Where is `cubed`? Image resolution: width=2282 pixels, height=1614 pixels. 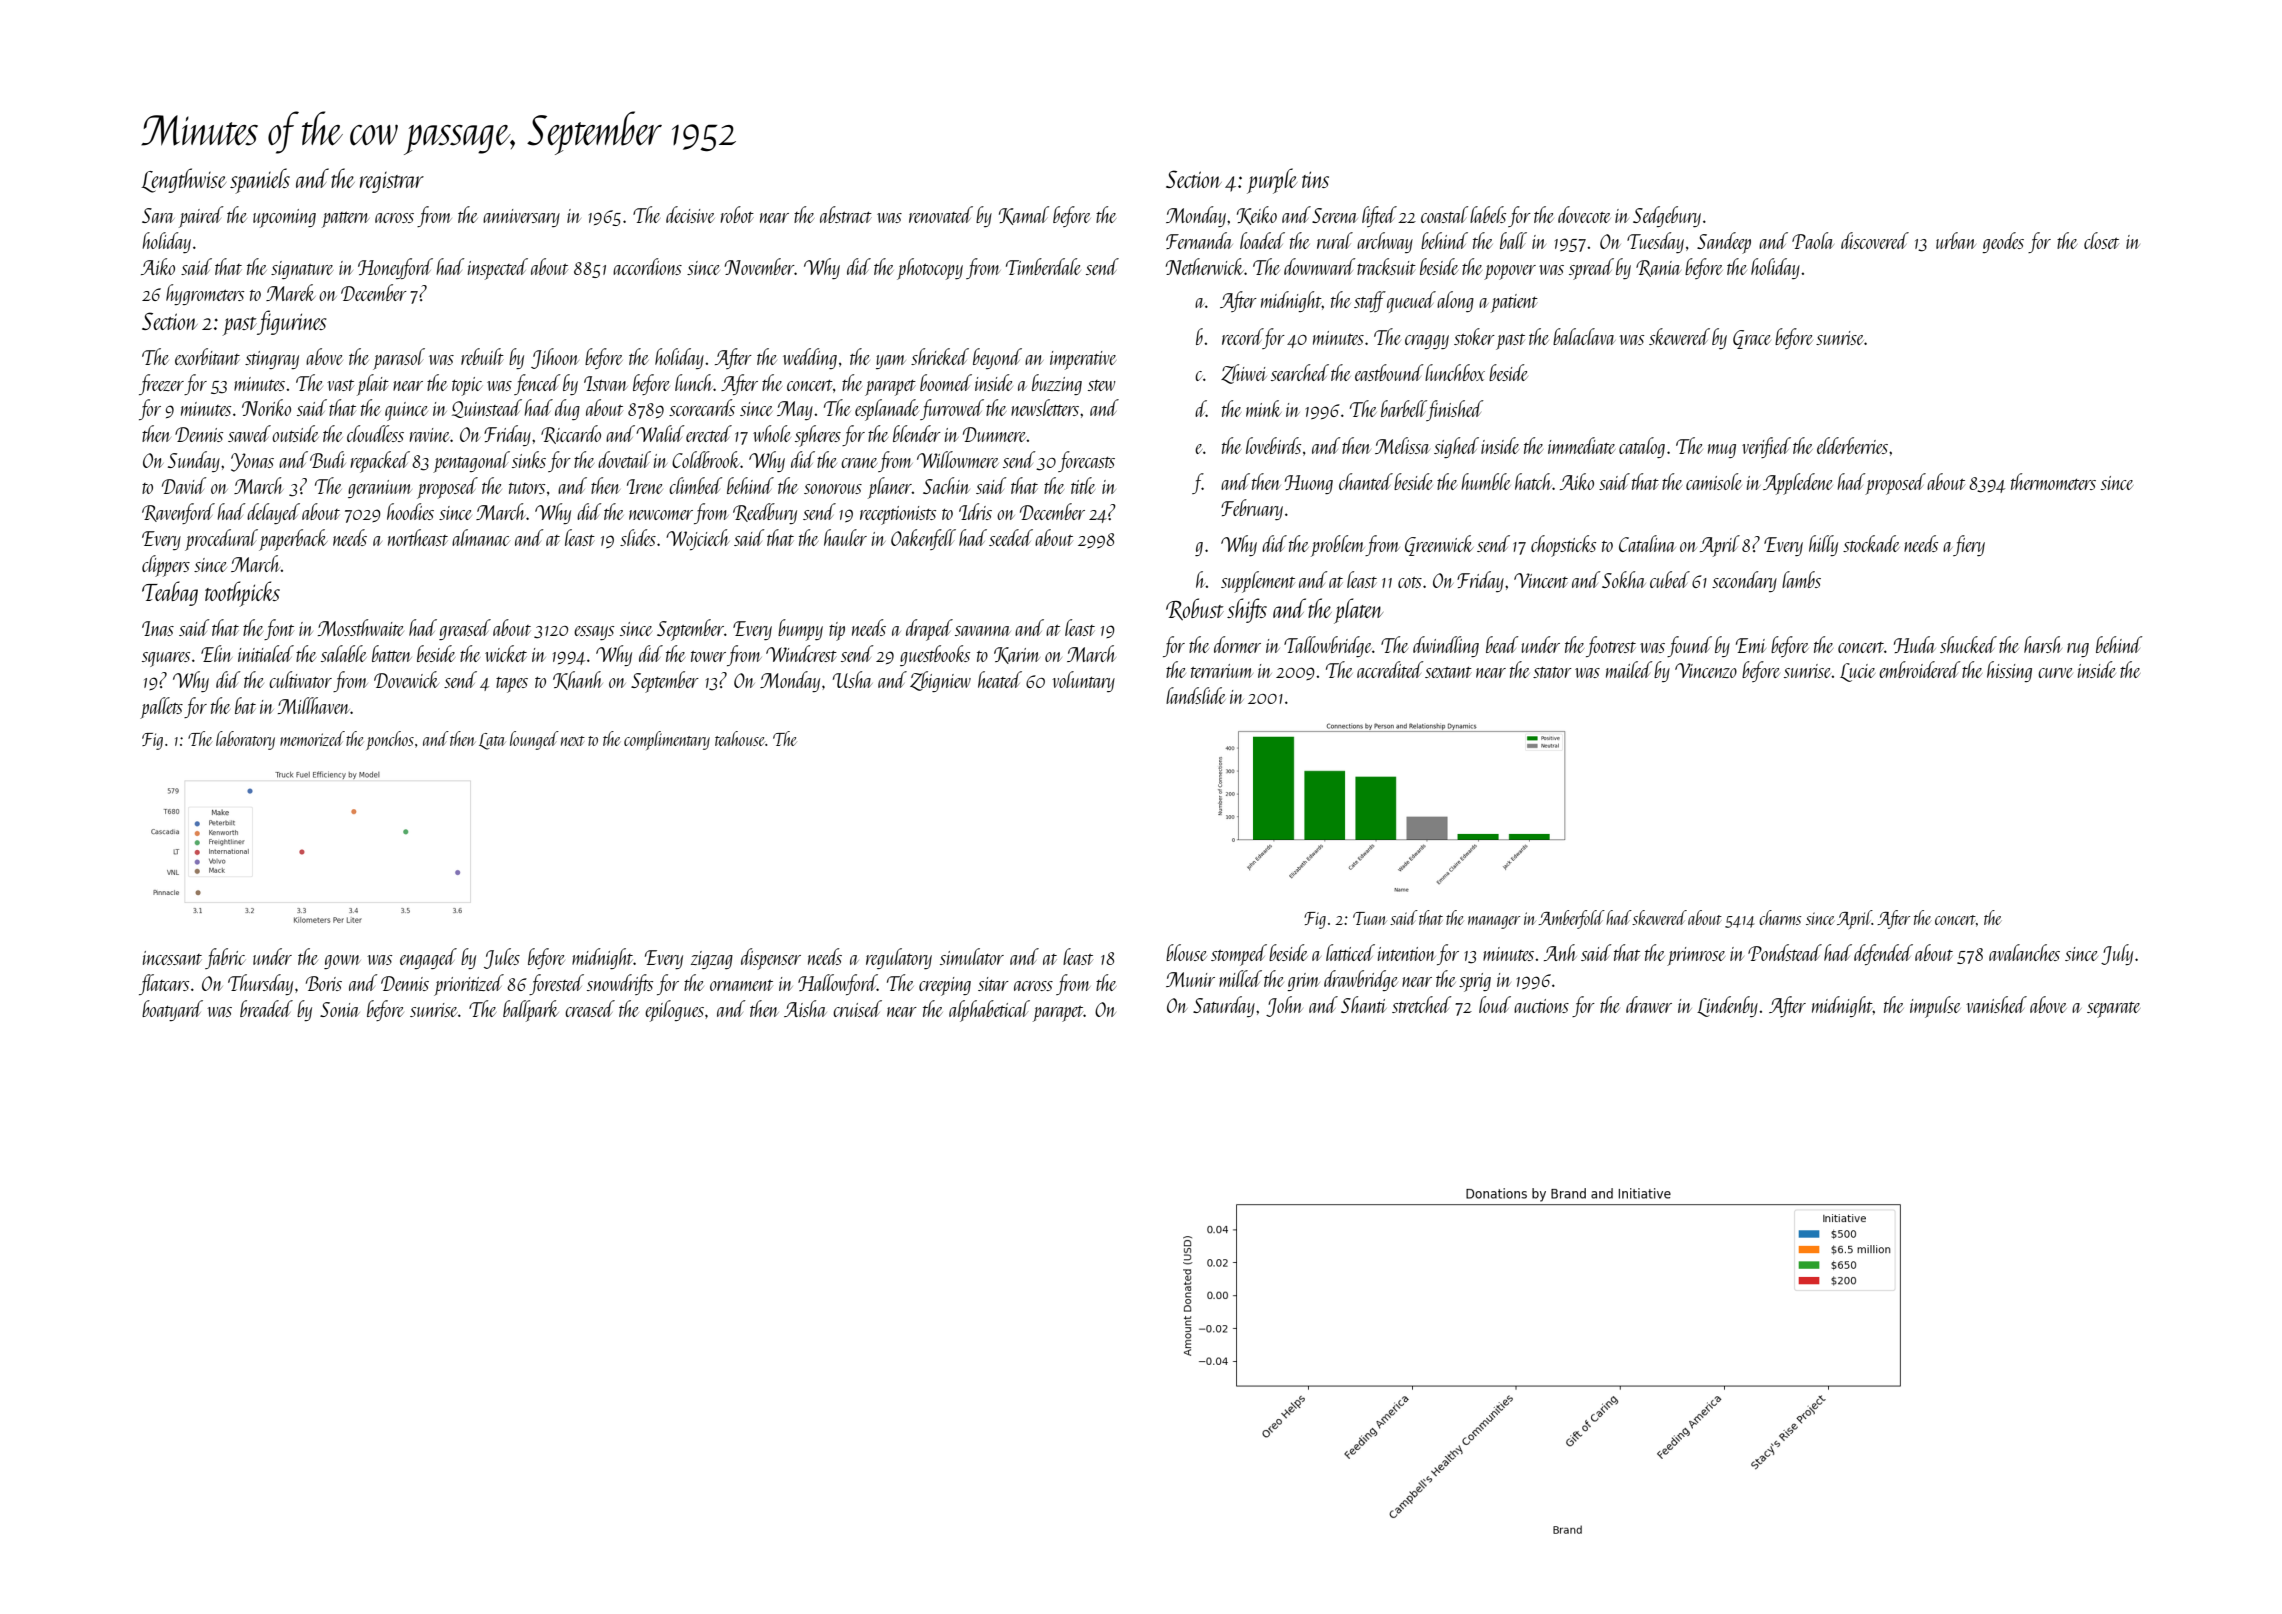 cubed is located at coordinates (1670, 579).
